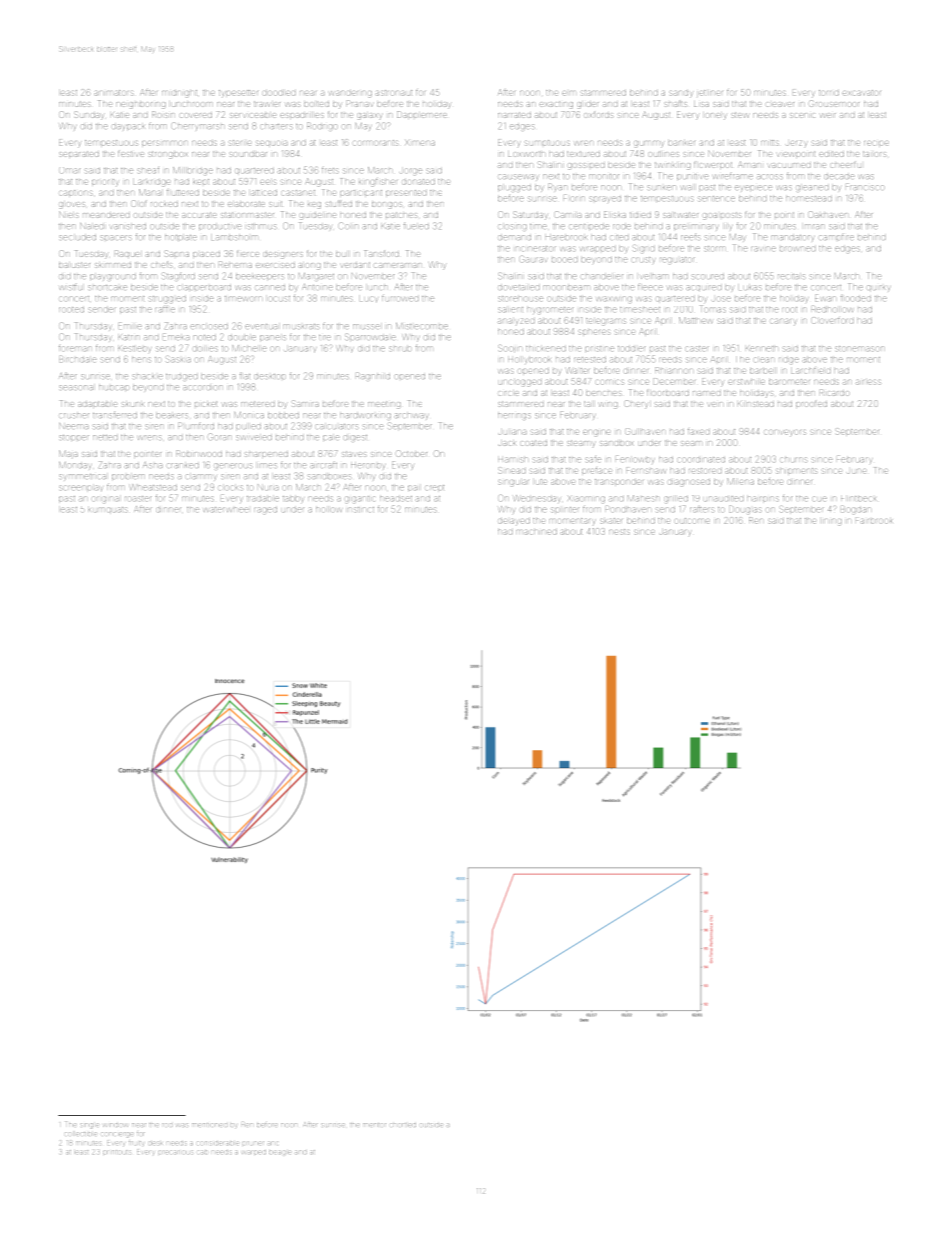 This document has height=1233, width=952. Describe the element at coordinates (861, 93) in the document. I see `excavator` at that location.
